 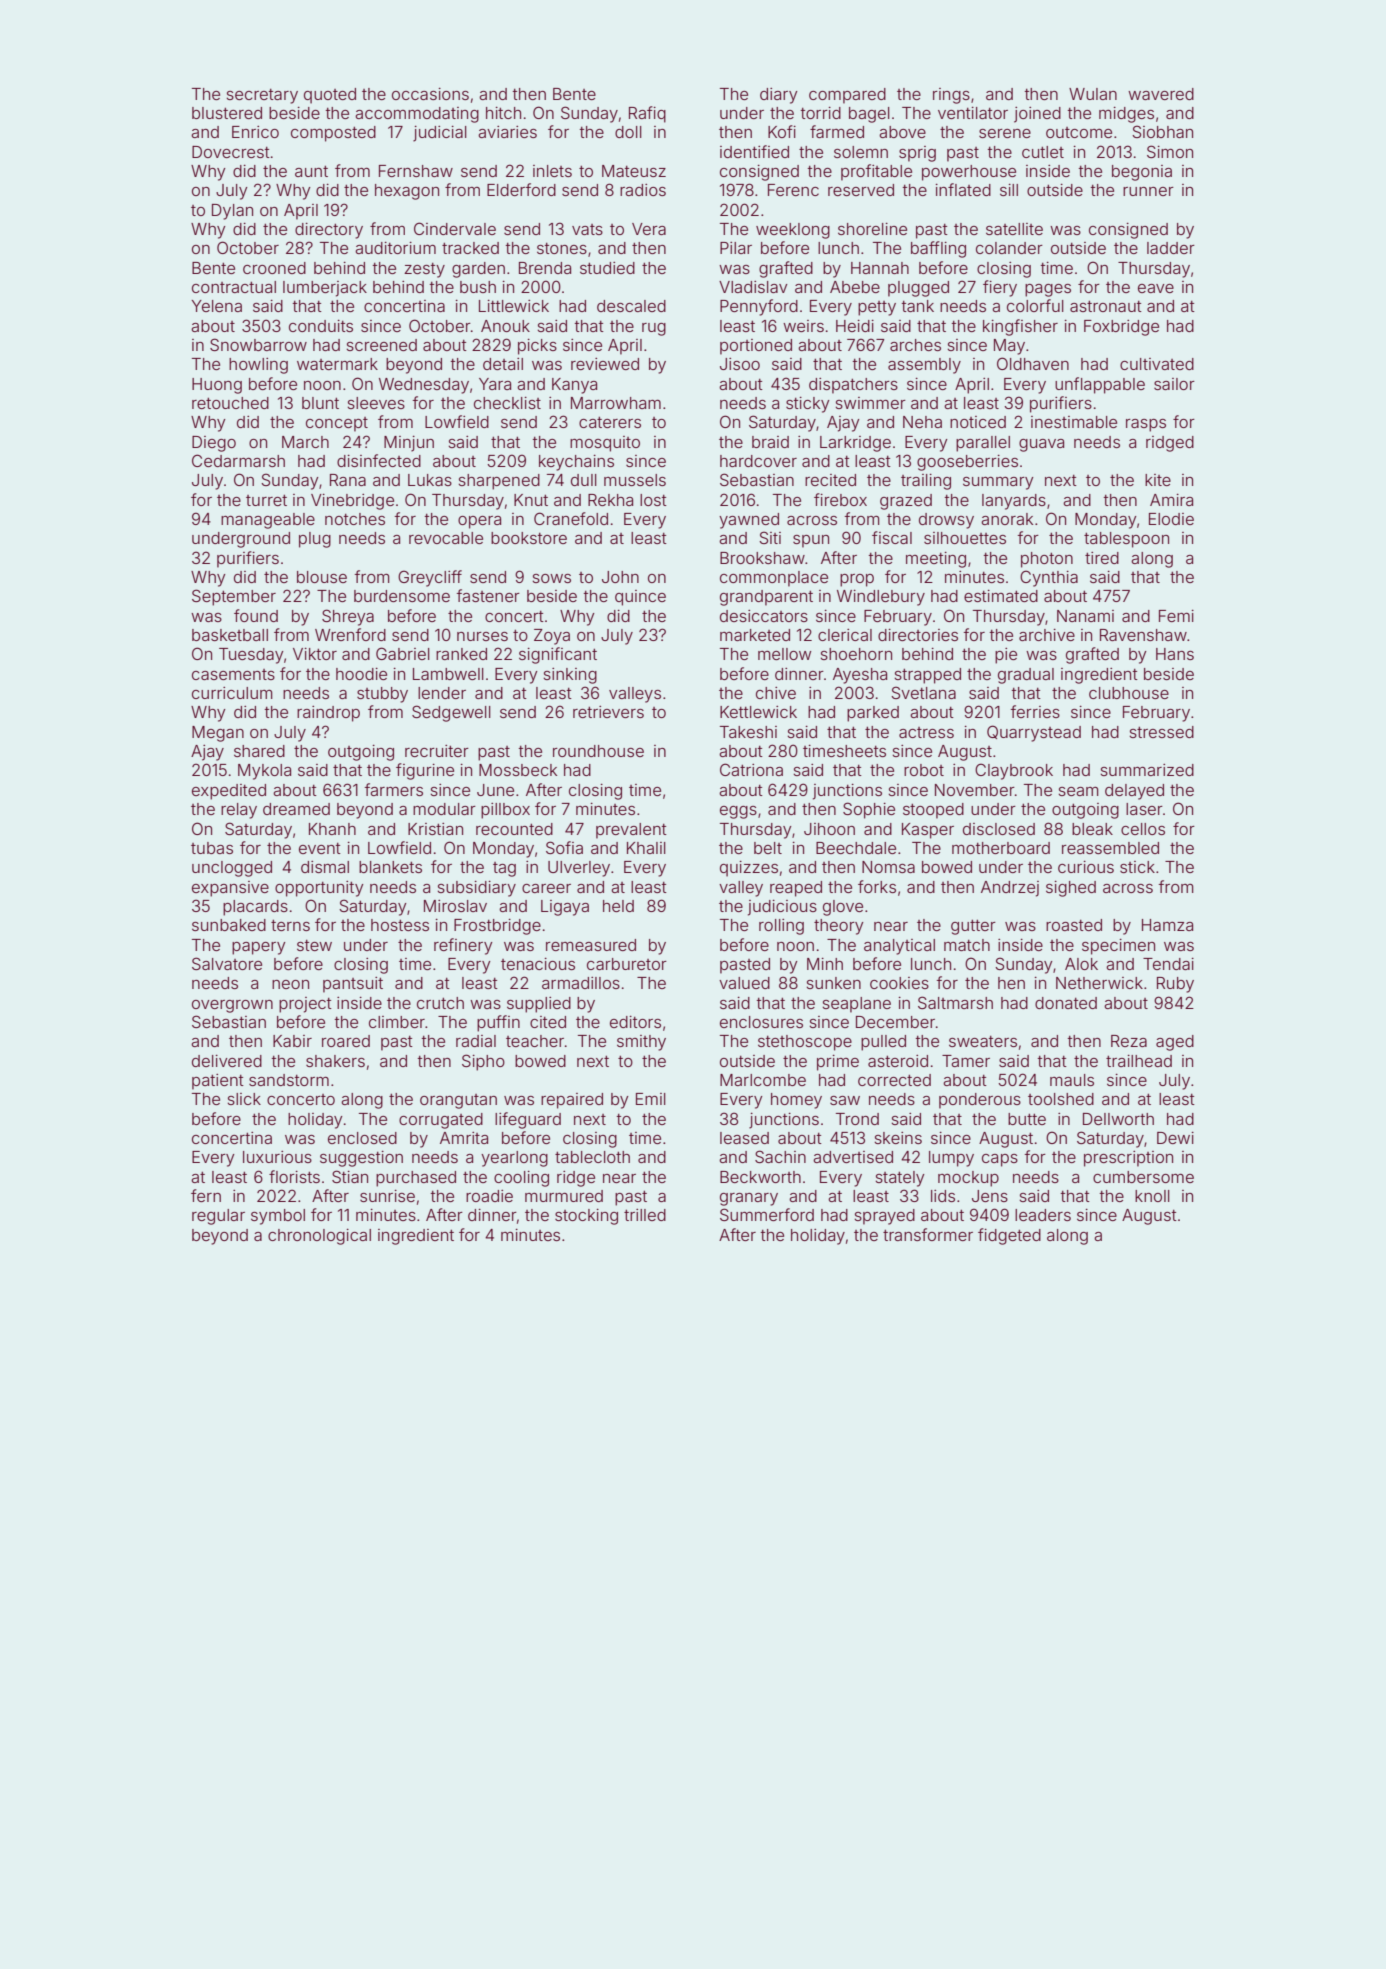 What do you see at coordinates (539, 1005) in the page?
I see `supplied` at bounding box center [539, 1005].
